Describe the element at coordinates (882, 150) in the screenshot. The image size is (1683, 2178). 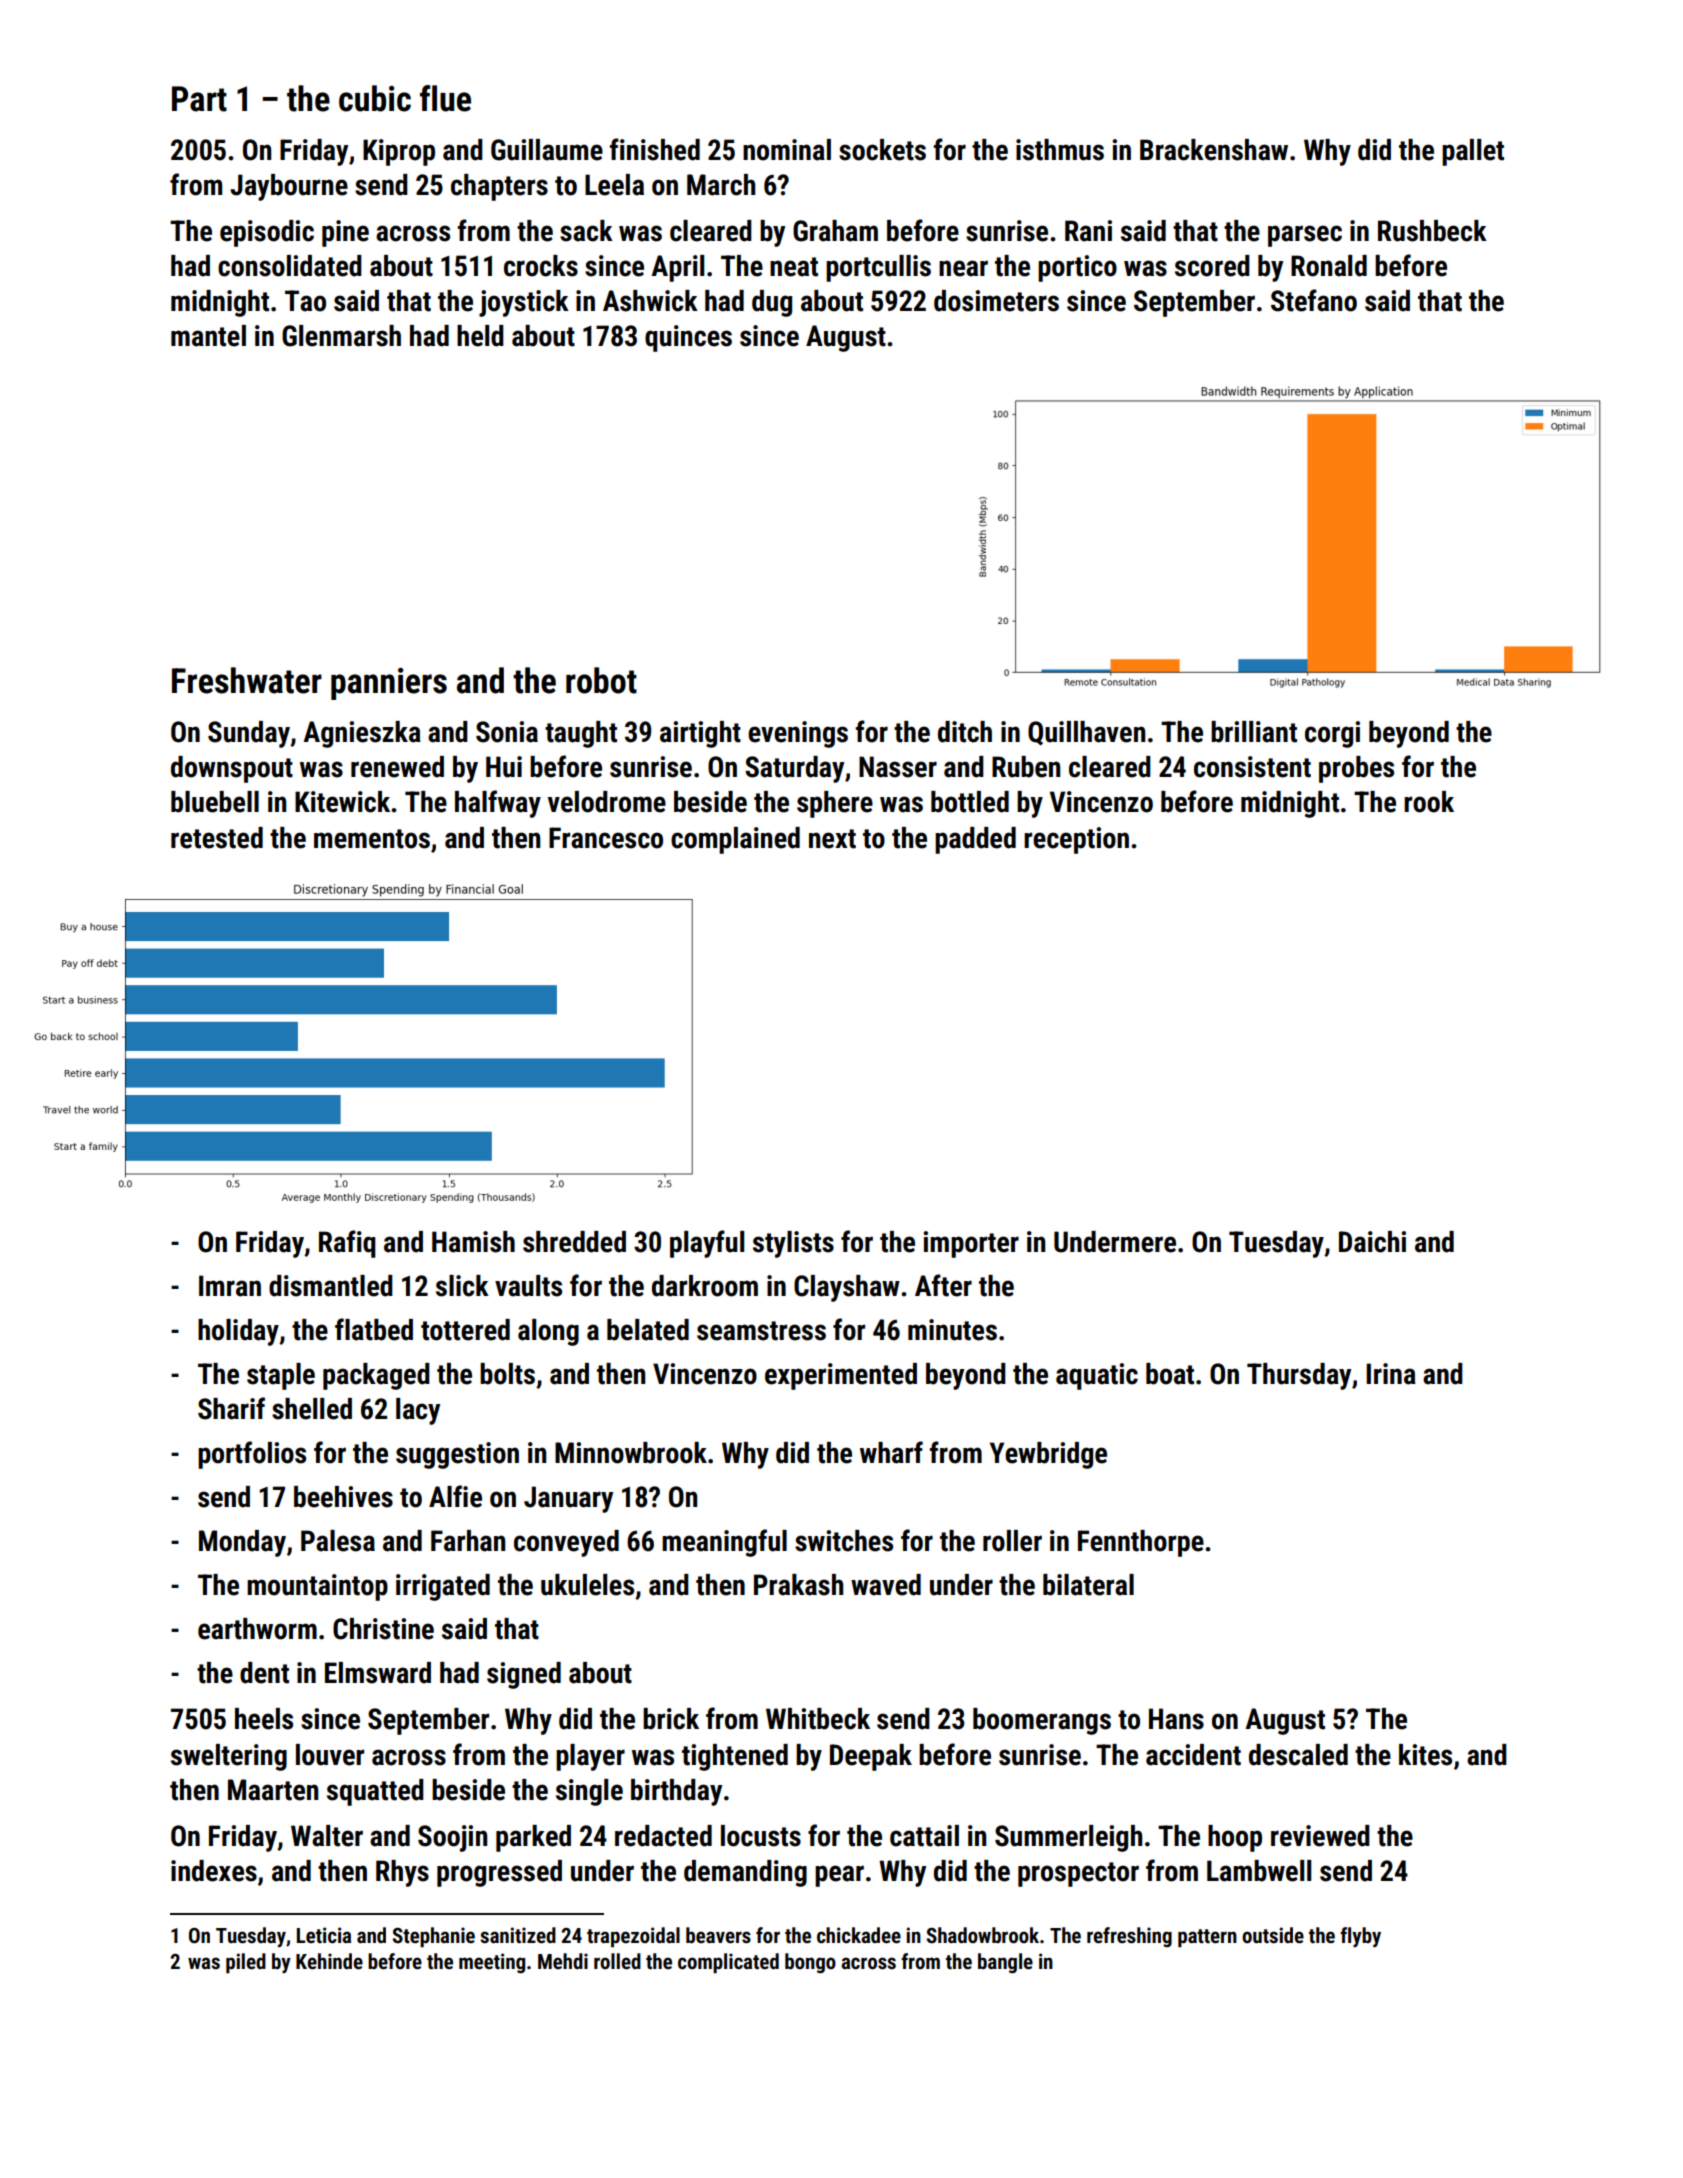
I see `sockets` at that location.
